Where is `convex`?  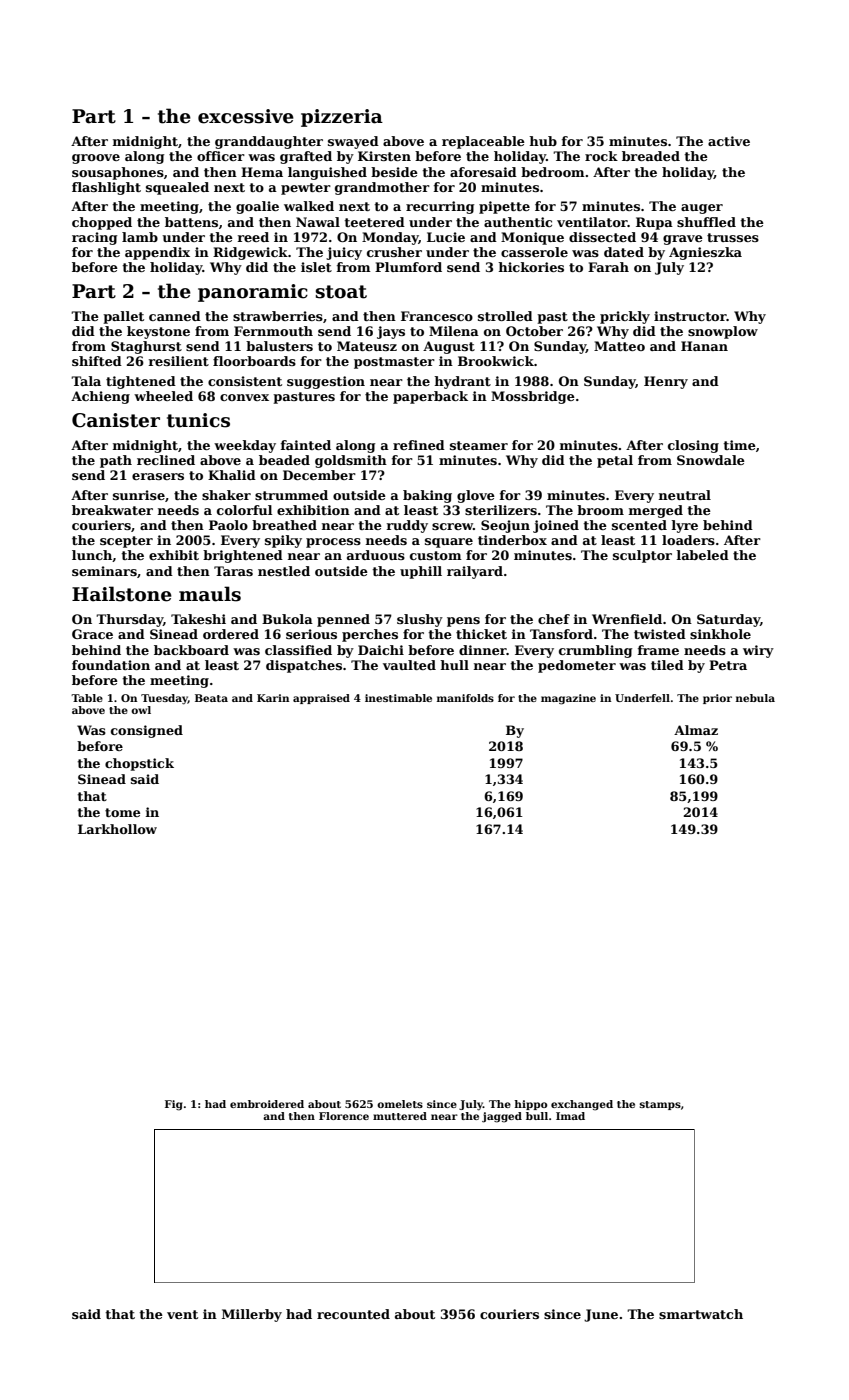
convex is located at coordinates (244, 397).
